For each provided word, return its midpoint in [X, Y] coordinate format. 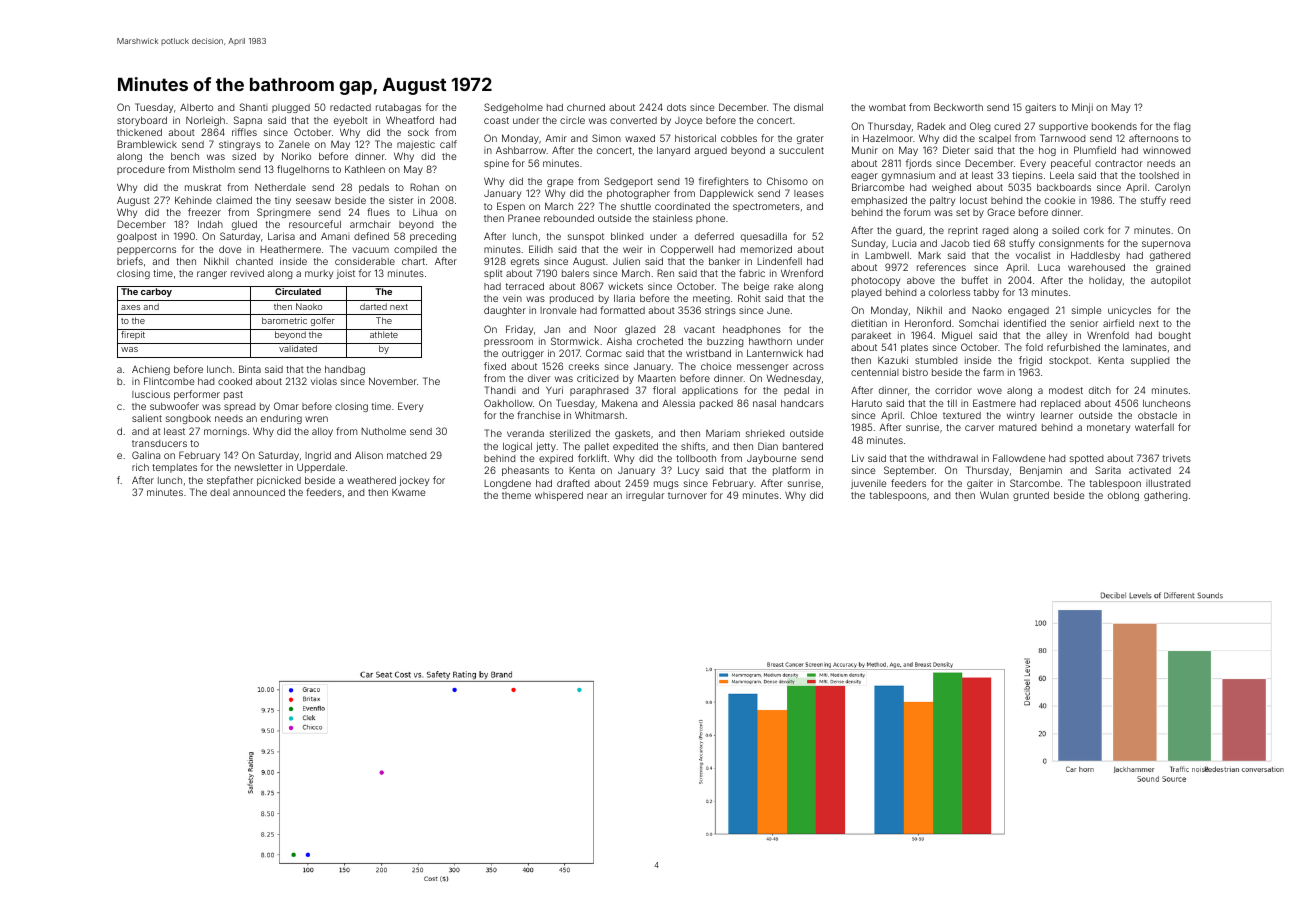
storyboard [142, 121]
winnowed [1166, 150]
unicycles [1129, 311]
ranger [212, 275]
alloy [322, 432]
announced [259, 492]
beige [756, 287]
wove [989, 391]
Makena [619, 403]
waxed [640, 138]
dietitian [869, 323]
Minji [1082, 108]
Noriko [296, 156]
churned [586, 107]
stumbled [936, 360]
